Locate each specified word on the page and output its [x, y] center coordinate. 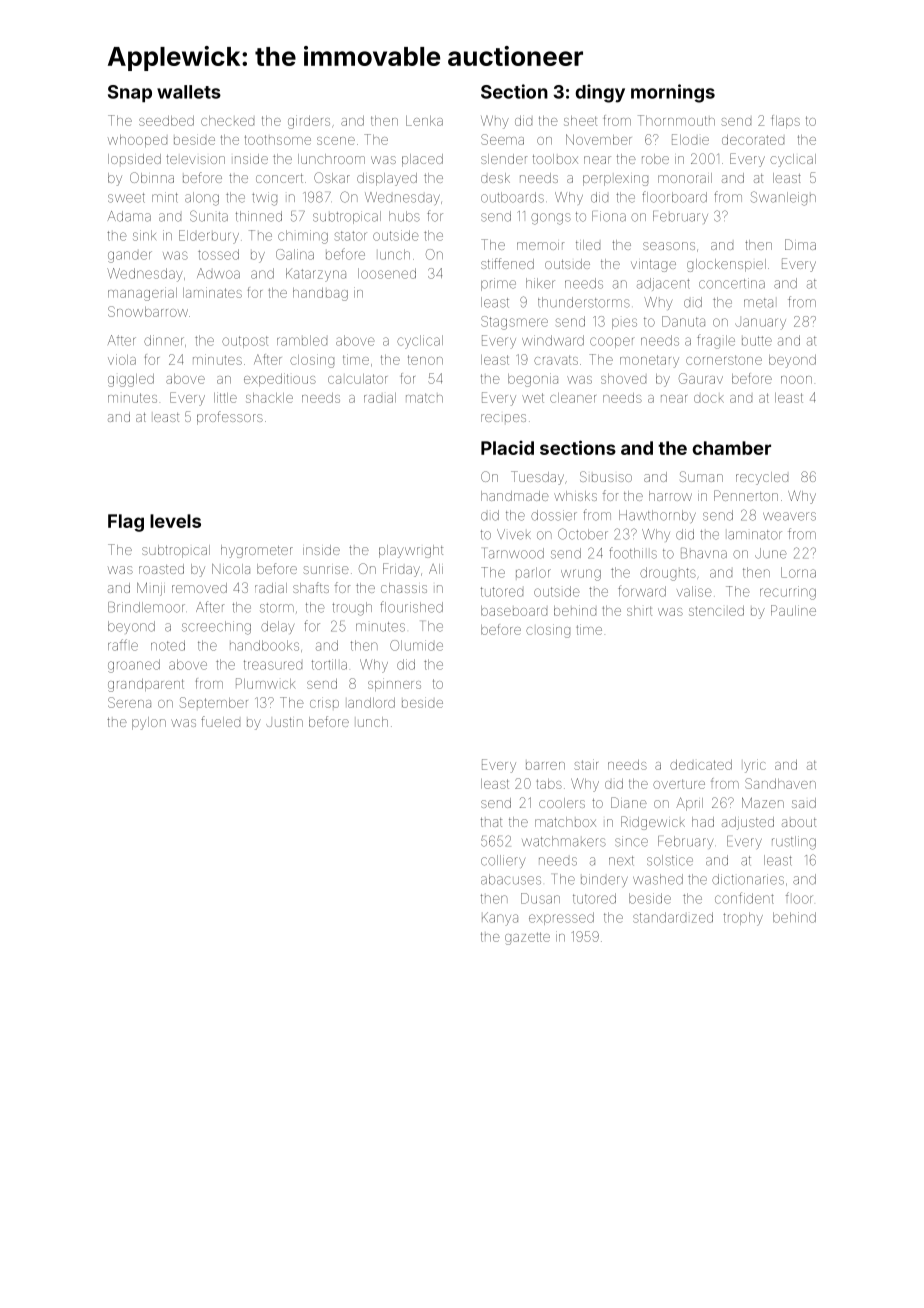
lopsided [134, 159]
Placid [507, 448]
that [491, 822]
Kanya [500, 919]
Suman [701, 476]
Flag [126, 523]
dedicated [701, 765]
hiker [540, 283]
